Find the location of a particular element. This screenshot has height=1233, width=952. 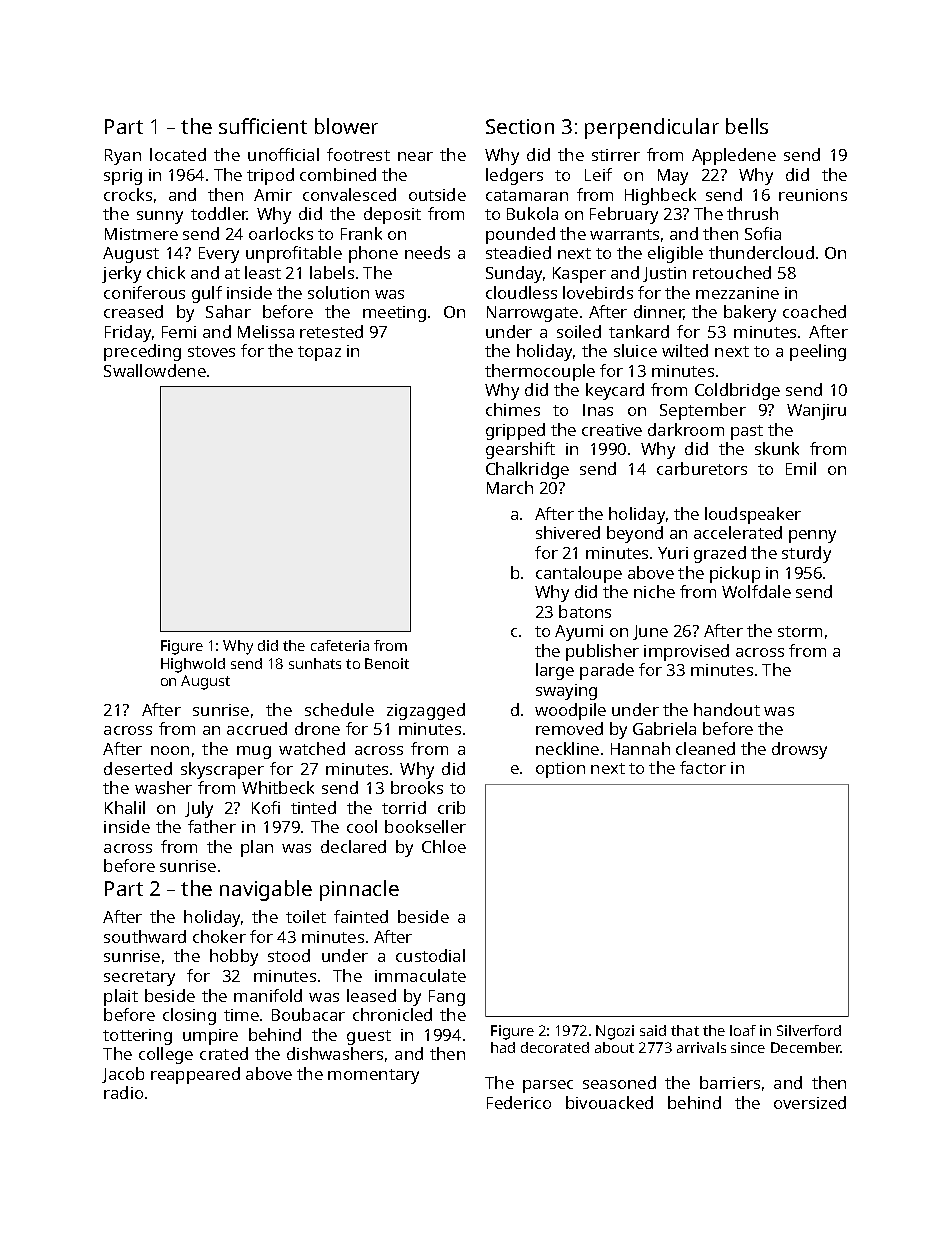

Sunday is located at coordinates (514, 274).
